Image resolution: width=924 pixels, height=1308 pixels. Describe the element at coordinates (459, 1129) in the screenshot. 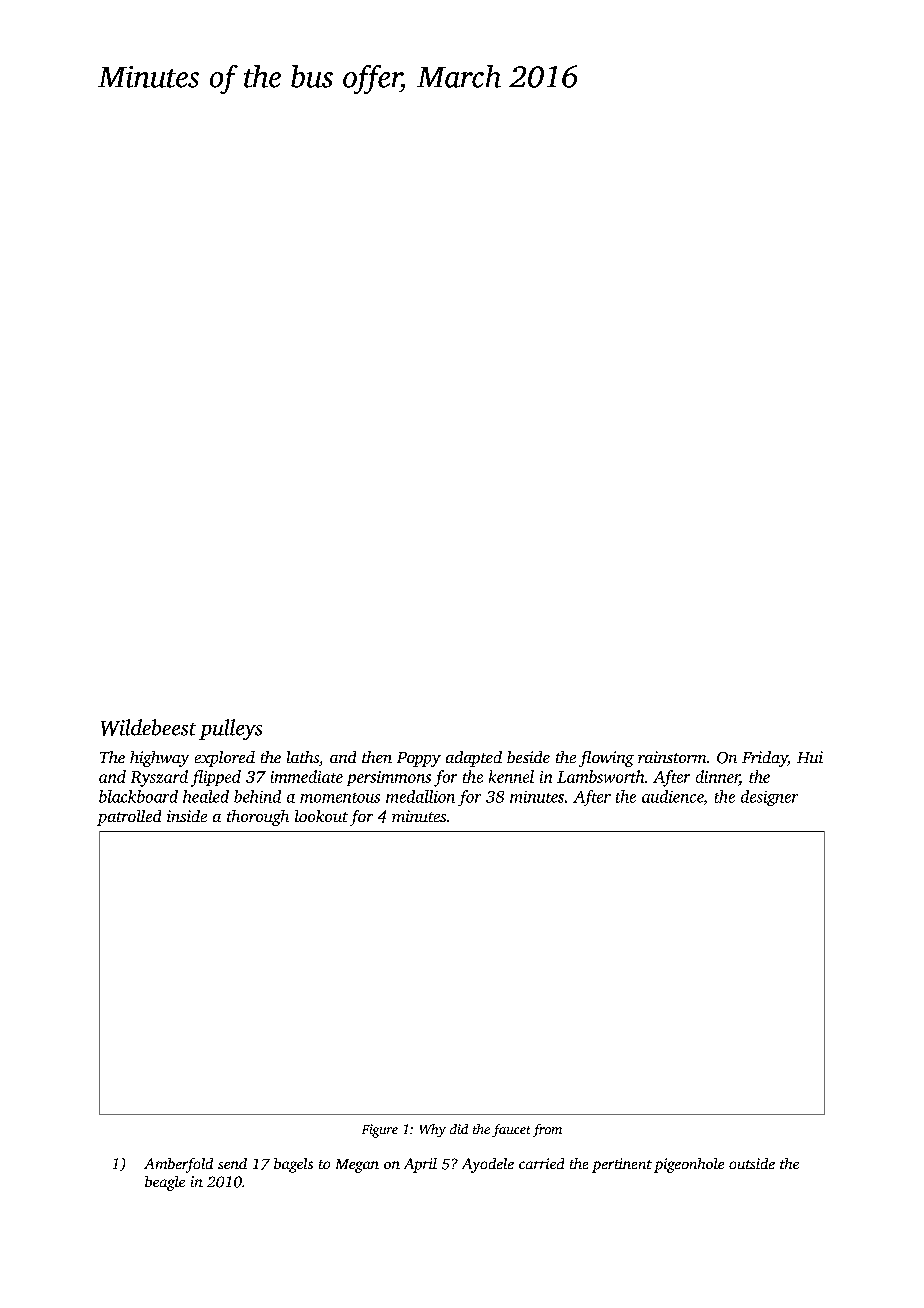

I see `did` at that location.
